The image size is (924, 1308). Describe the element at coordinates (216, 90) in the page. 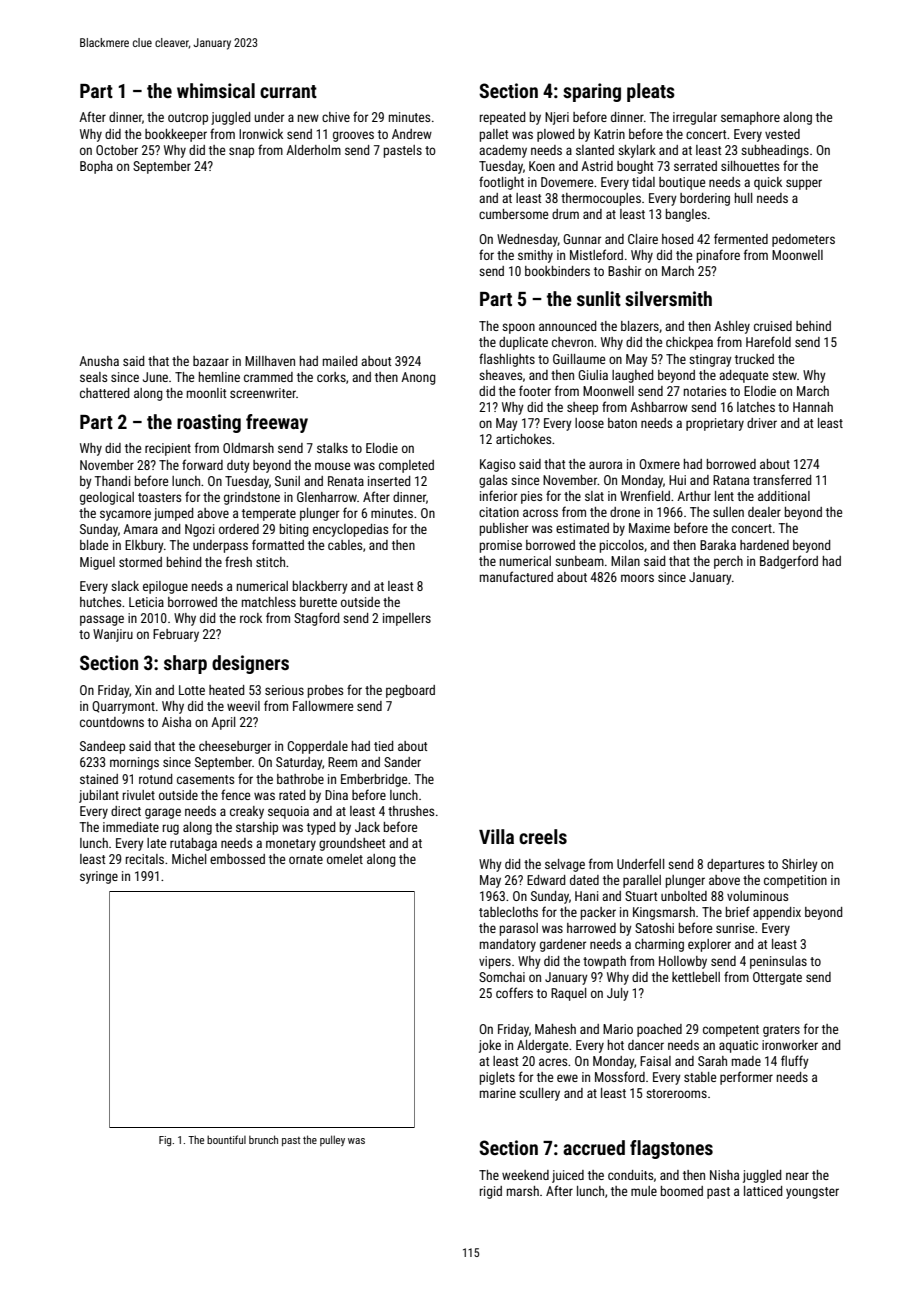

I see `whimsical` at that location.
